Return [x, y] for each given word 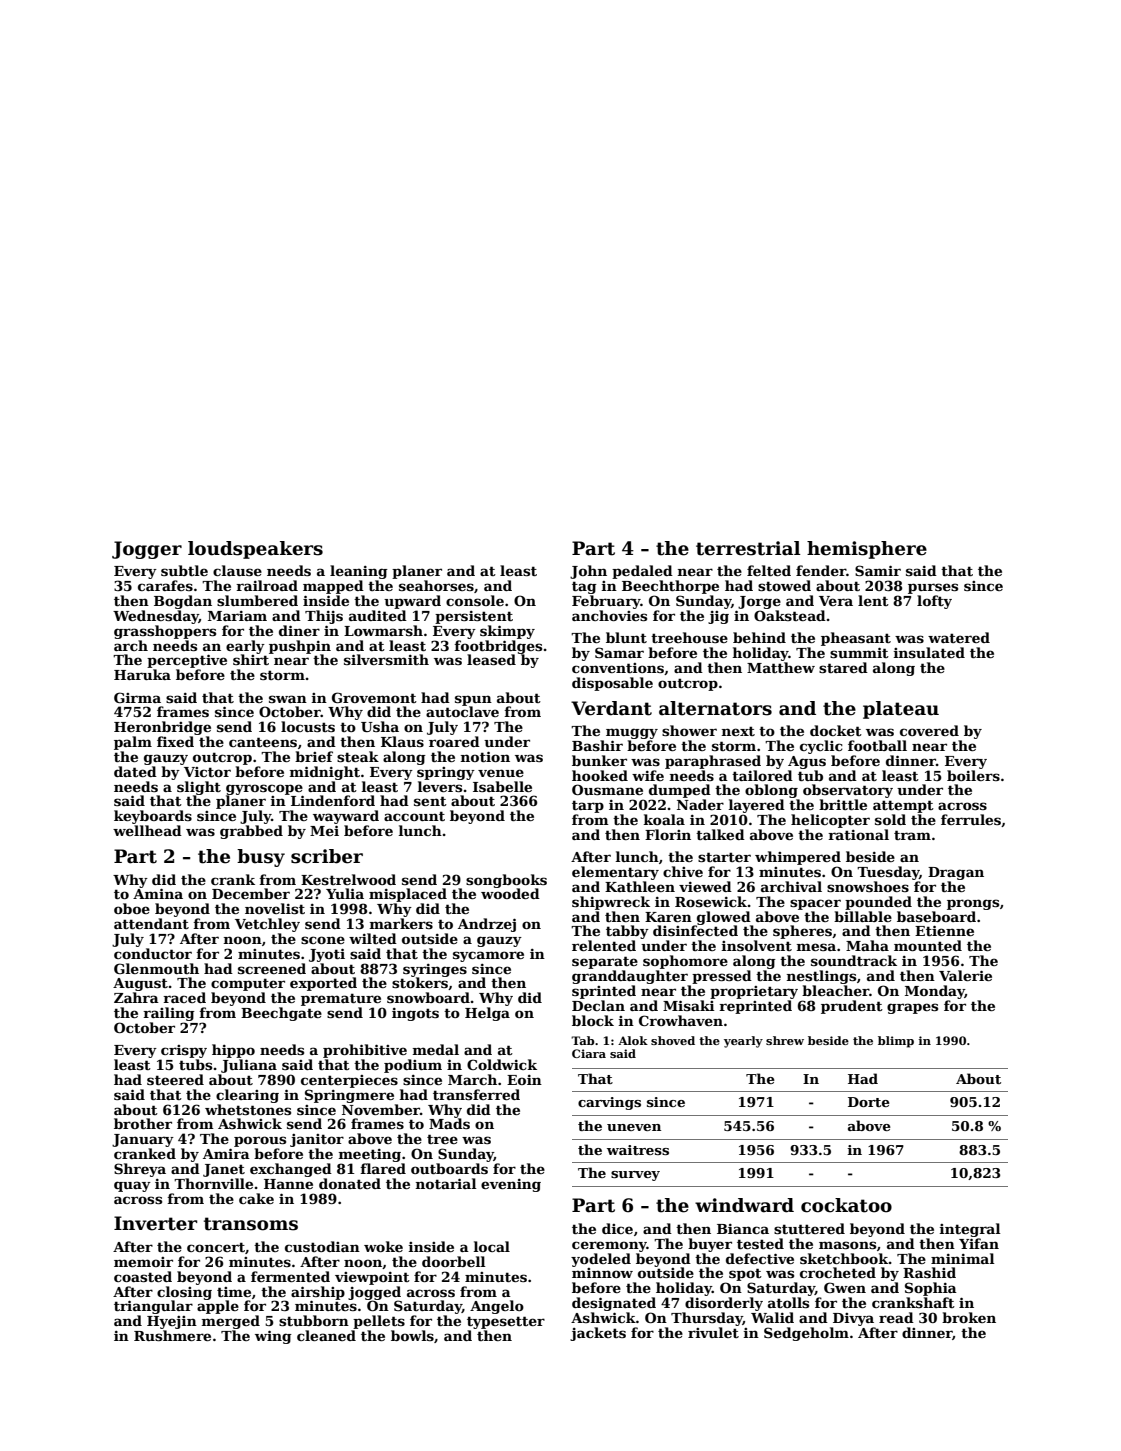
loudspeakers [255, 550]
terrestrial [748, 548]
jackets [598, 1334]
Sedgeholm [806, 1334]
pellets [379, 1322]
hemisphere [867, 550]
